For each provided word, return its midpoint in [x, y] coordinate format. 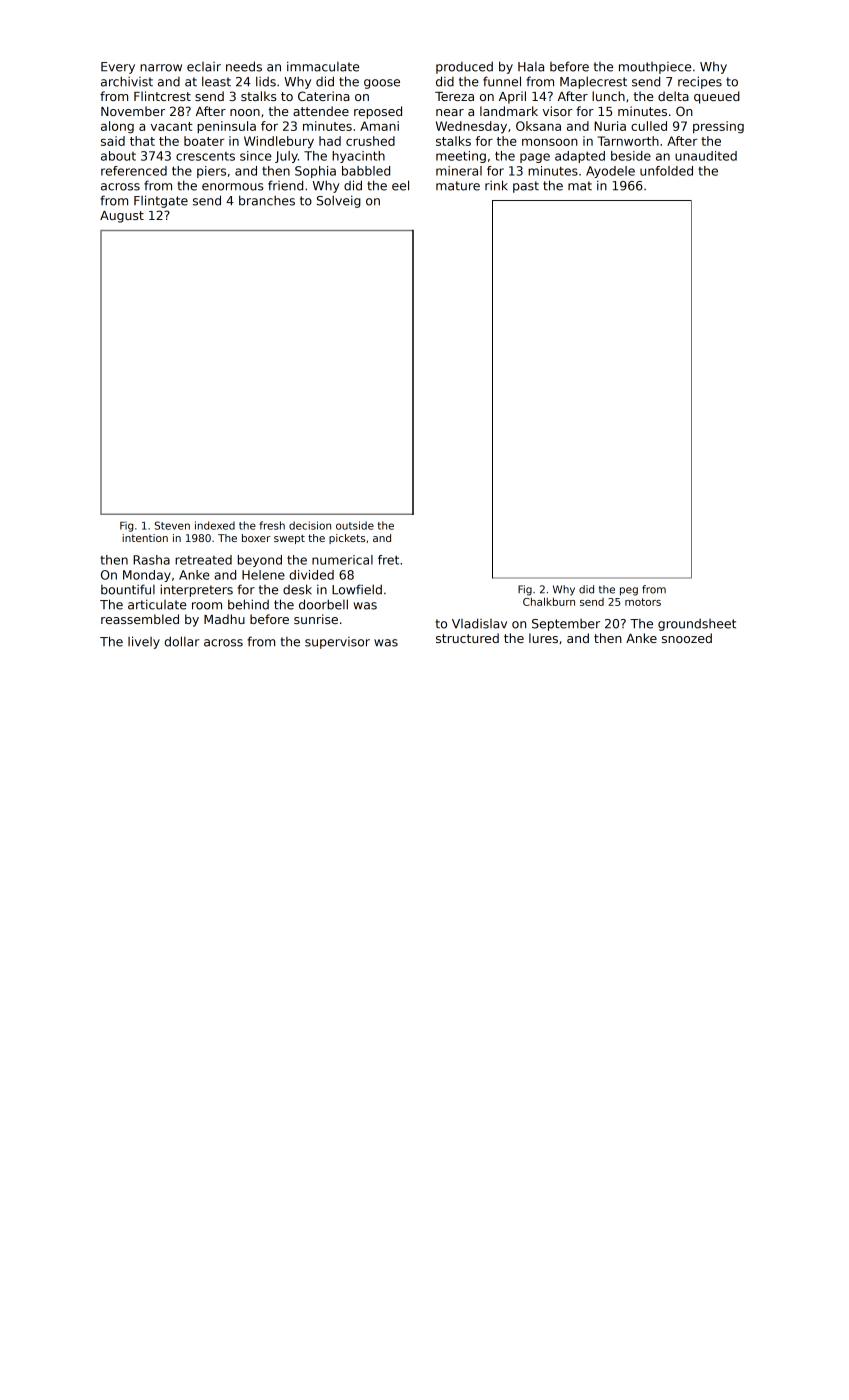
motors [643, 602]
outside [355, 525]
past [526, 187]
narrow [161, 68]
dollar [182, 641]
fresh [272, 525]
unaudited [706, 156]
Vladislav [479, 623]
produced [464, 67]
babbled [366, 171]
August [122, 217]
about [118, 156]
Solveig [339, 201]
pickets [347, 539]
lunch [608, 96]
